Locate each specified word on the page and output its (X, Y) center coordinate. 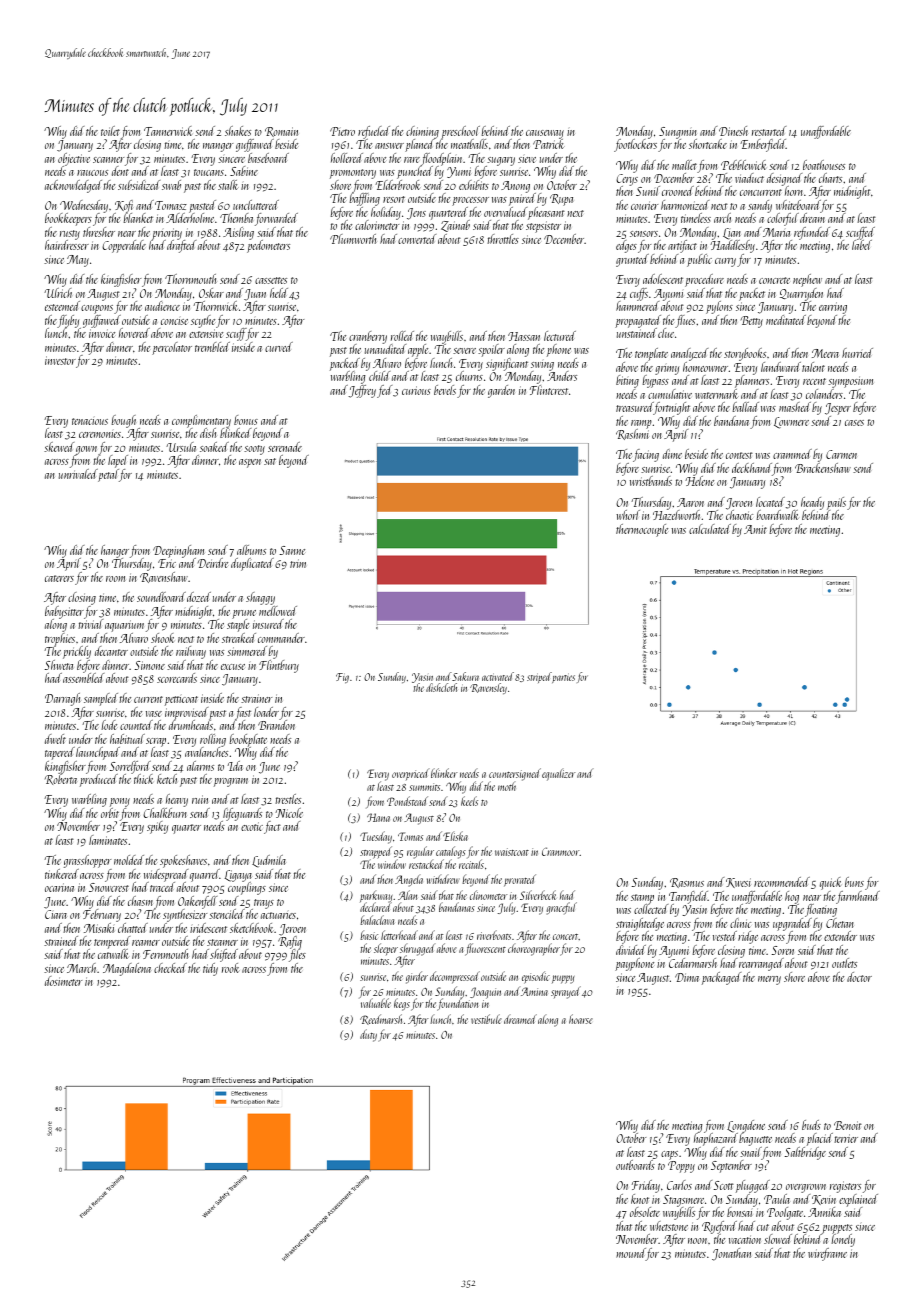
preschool (460, 132)
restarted (769, 131)
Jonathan (731, 1254)
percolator (172, 348)
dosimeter (63, 981)
